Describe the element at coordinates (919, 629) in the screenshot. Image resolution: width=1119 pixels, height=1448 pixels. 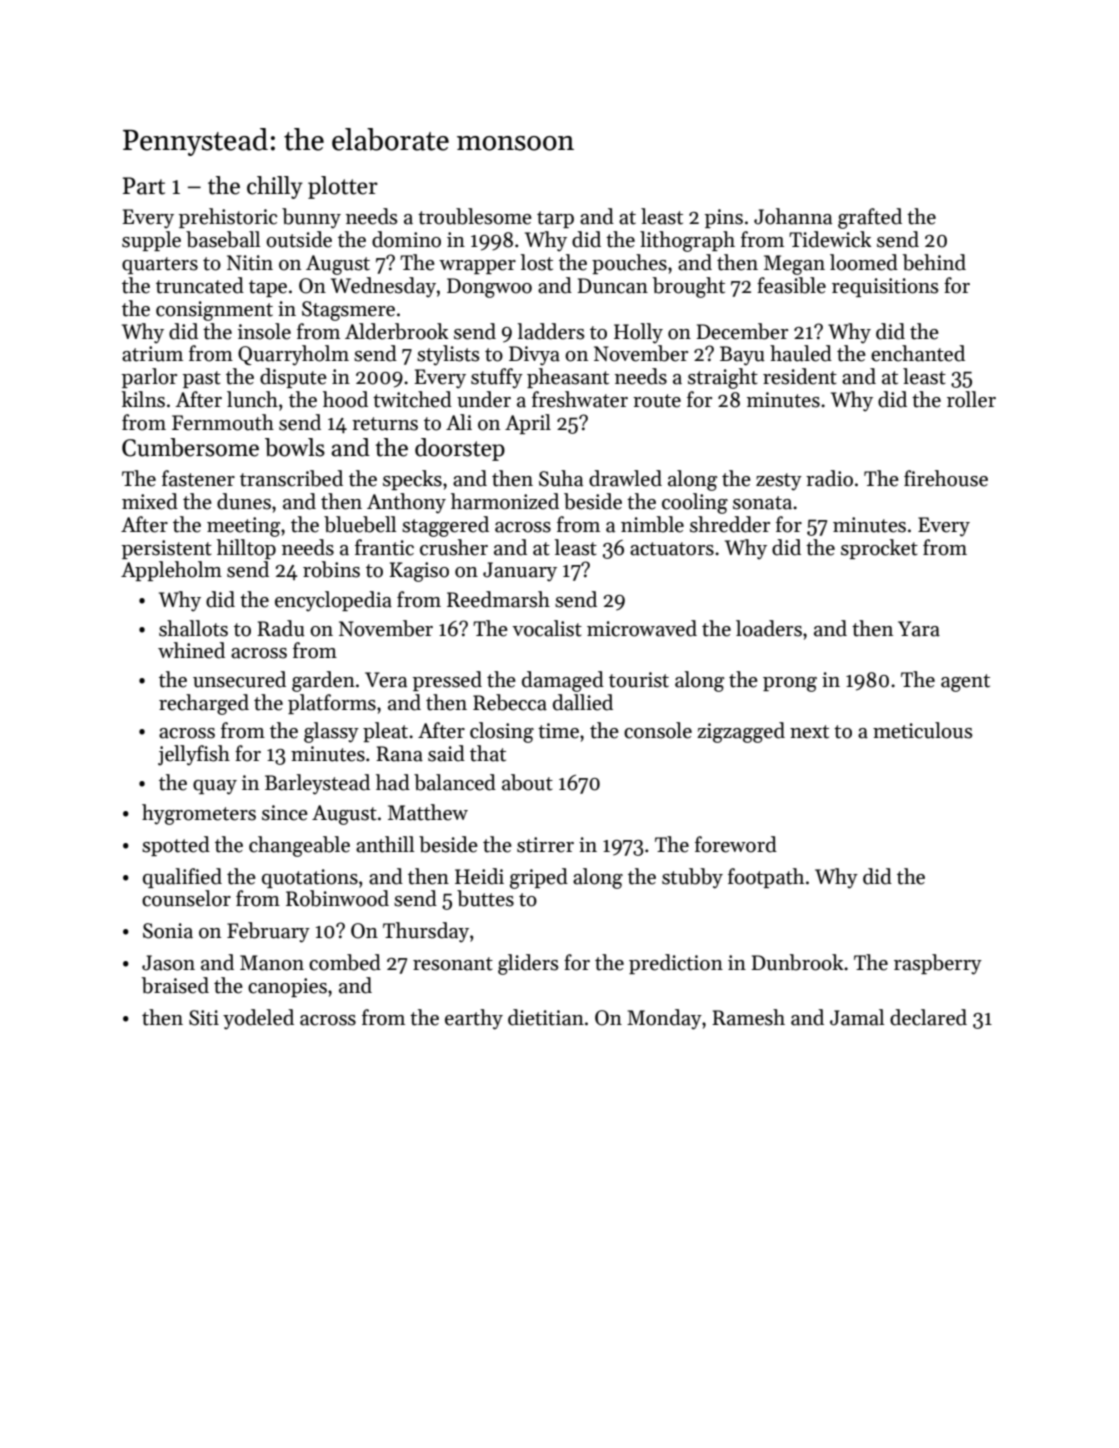
I see `Yara` at that location.
